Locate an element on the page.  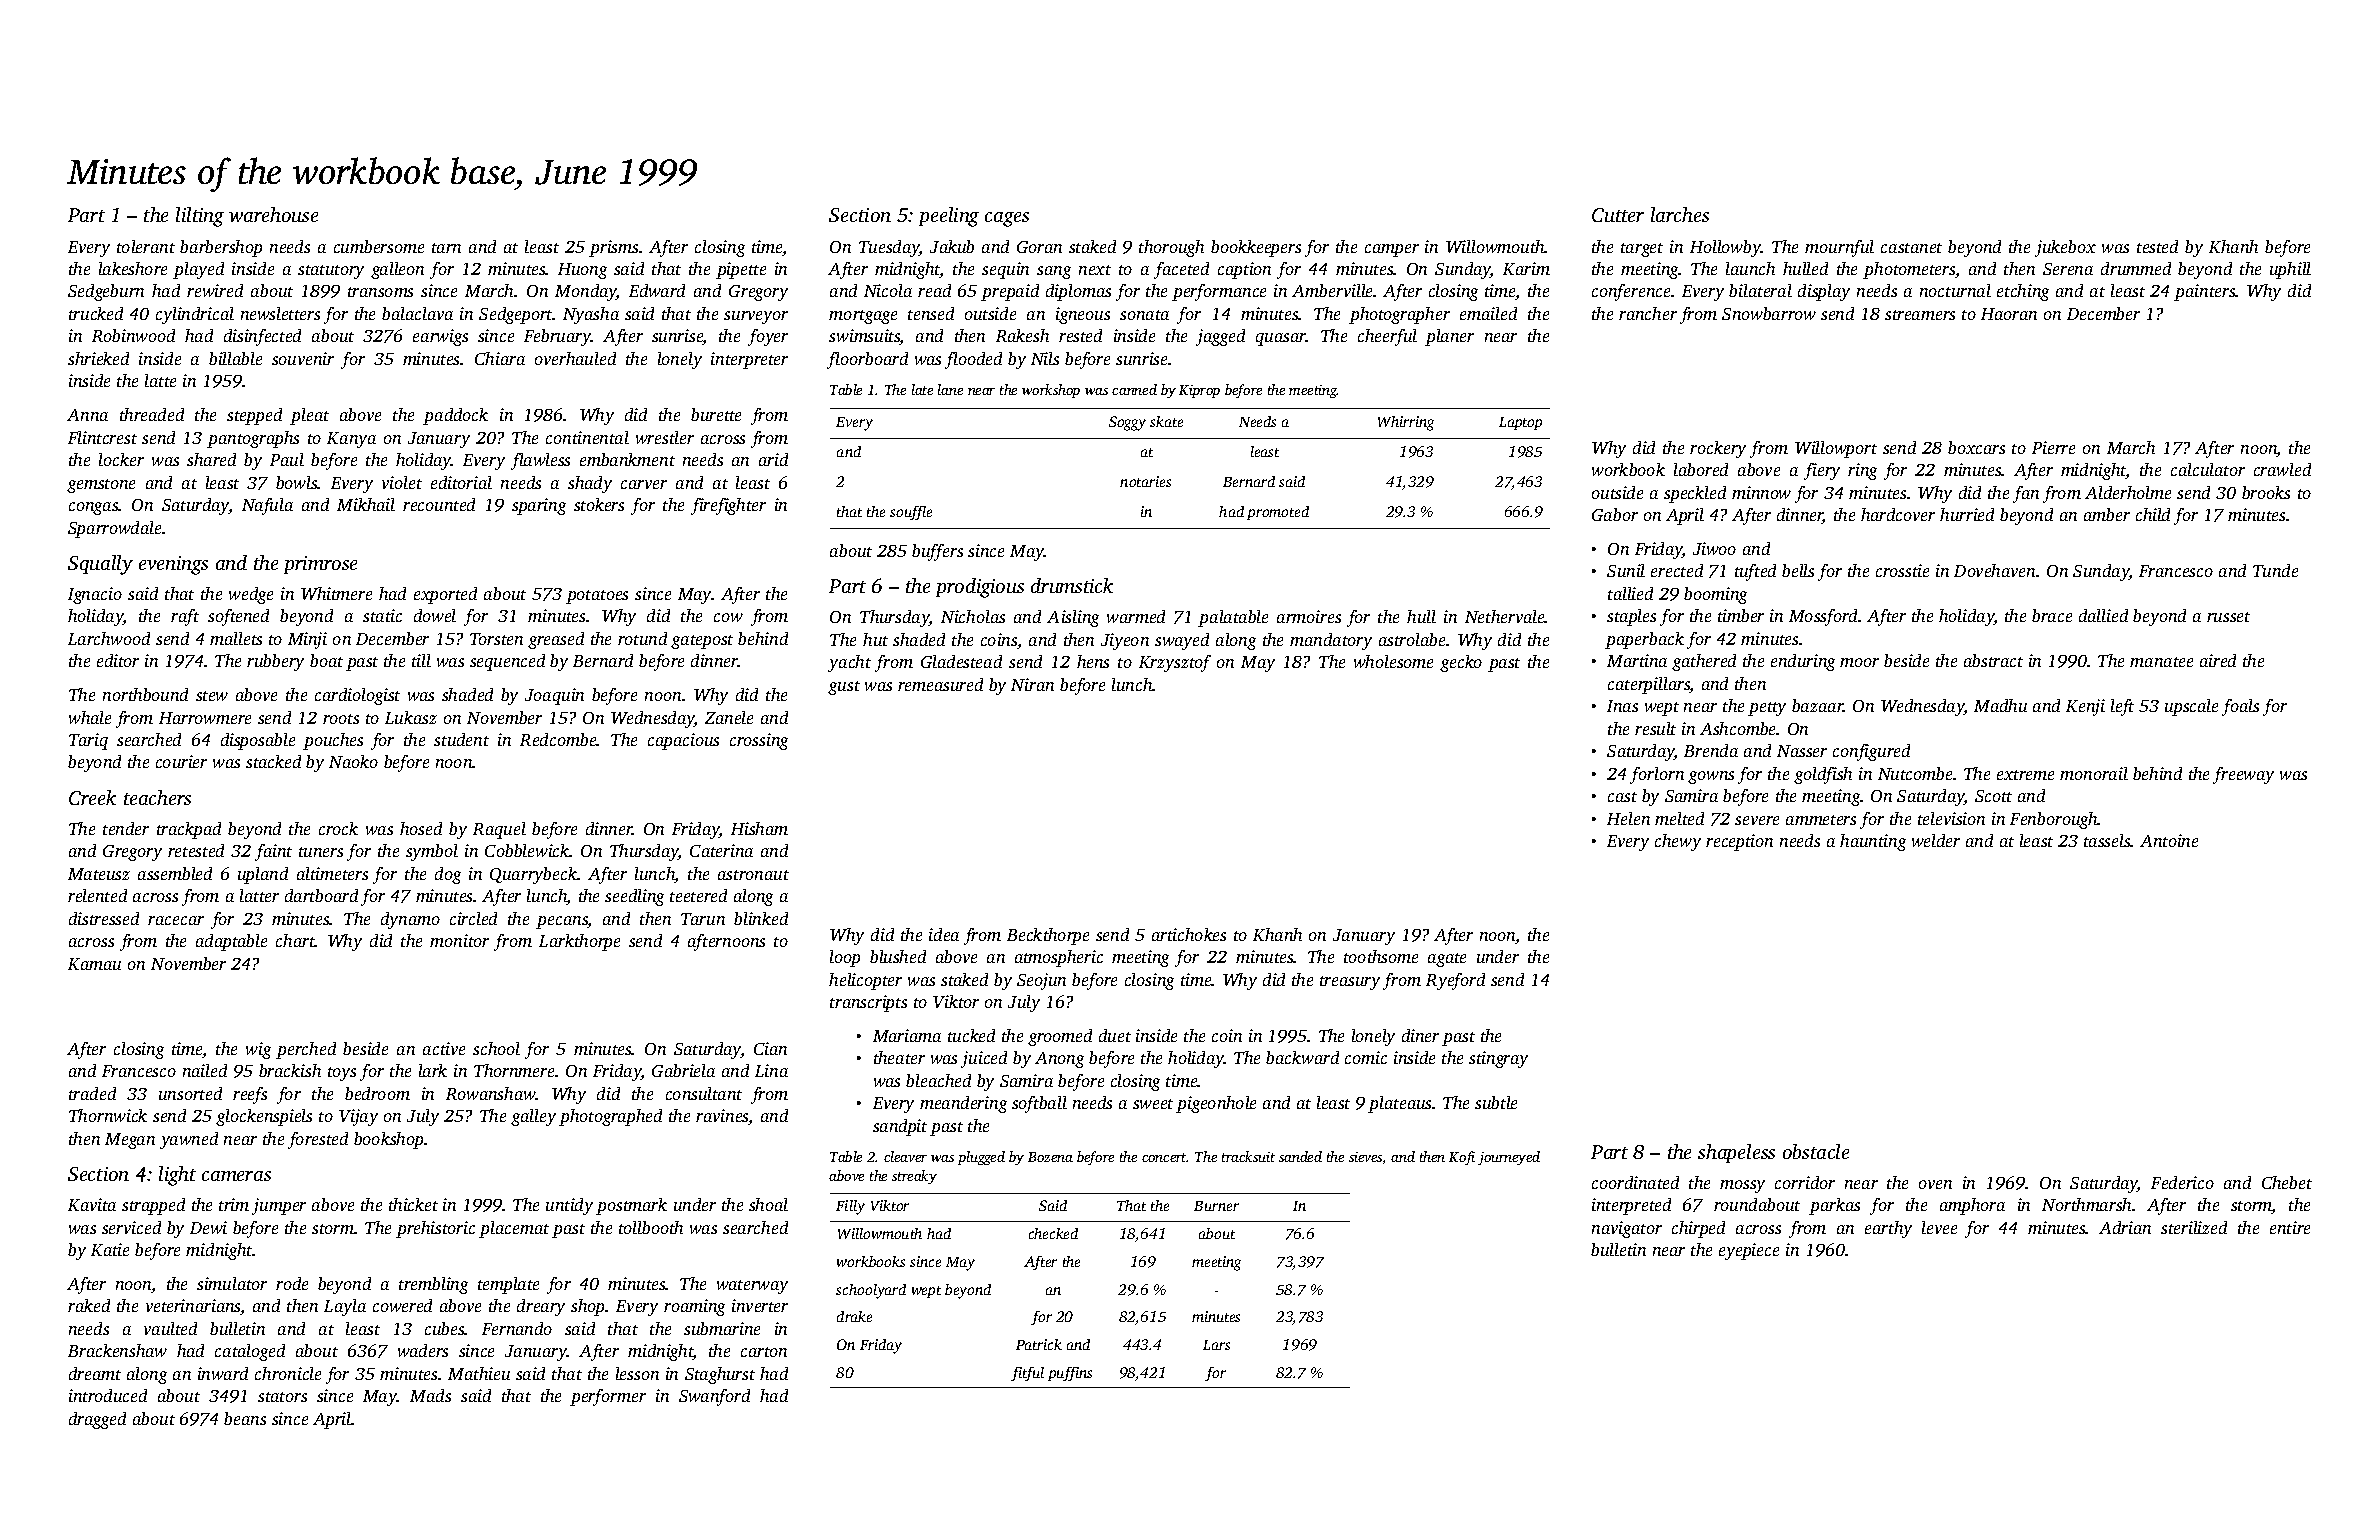
Nutcombe is located at coordinates (1915, 773).
